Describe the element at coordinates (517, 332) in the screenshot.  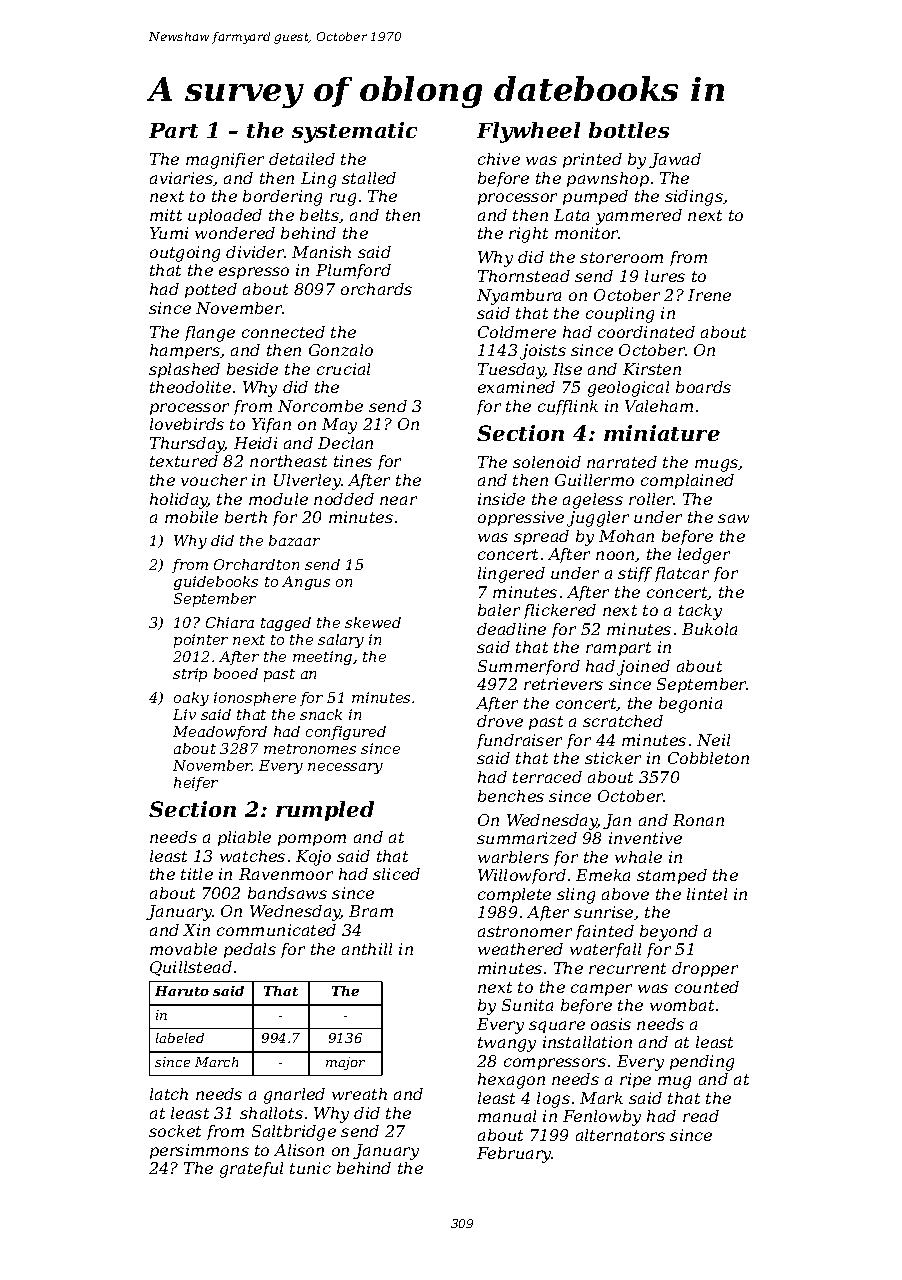
I see `Coldmere` at that location.
